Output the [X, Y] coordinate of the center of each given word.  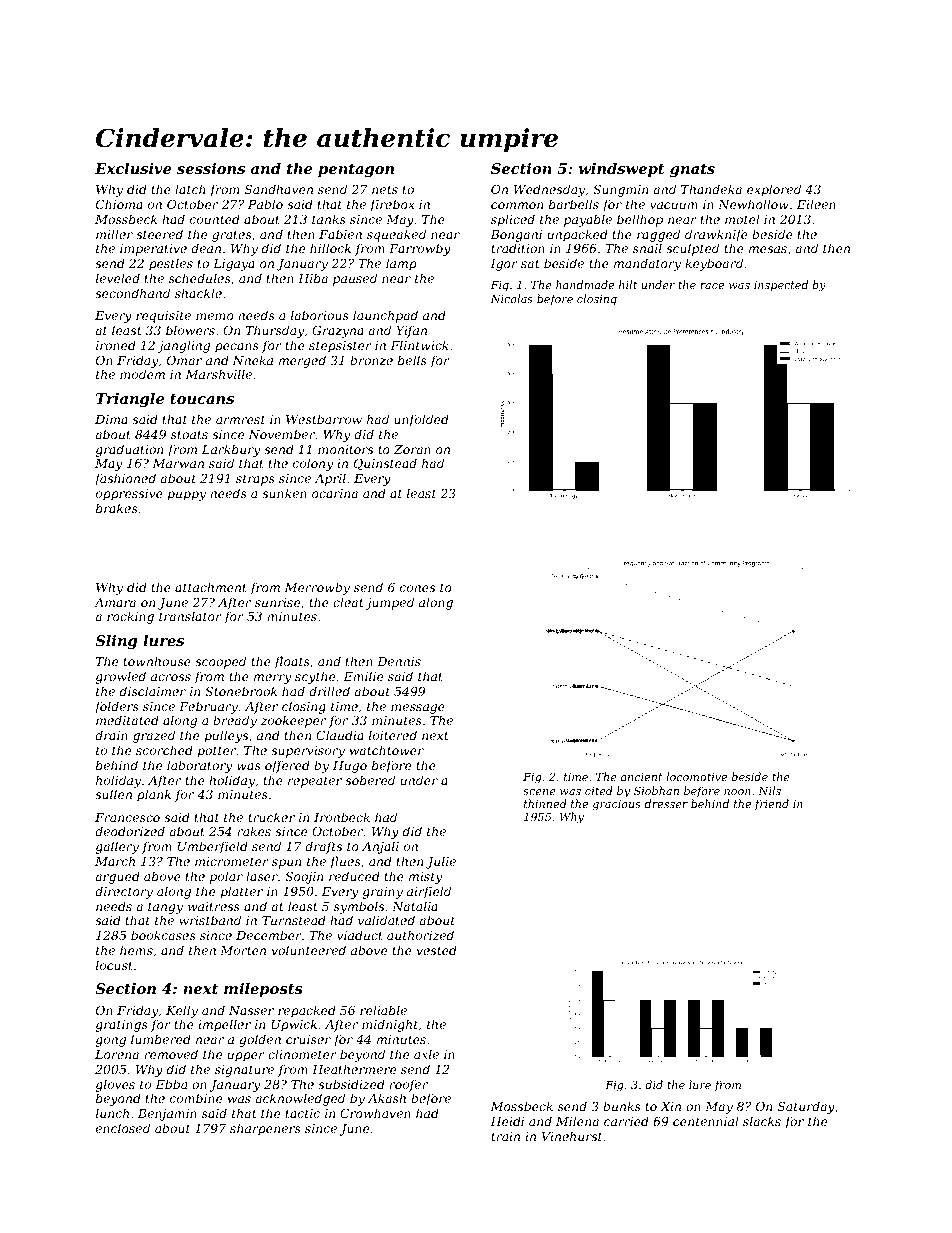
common [517, 205]
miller [114, 234]
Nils [769, 790]
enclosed [123, 1128]
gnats [692, 170]
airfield [429, 892]
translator [190, 616]
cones [417, 588]
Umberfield [213, 847]
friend [772, 804]
